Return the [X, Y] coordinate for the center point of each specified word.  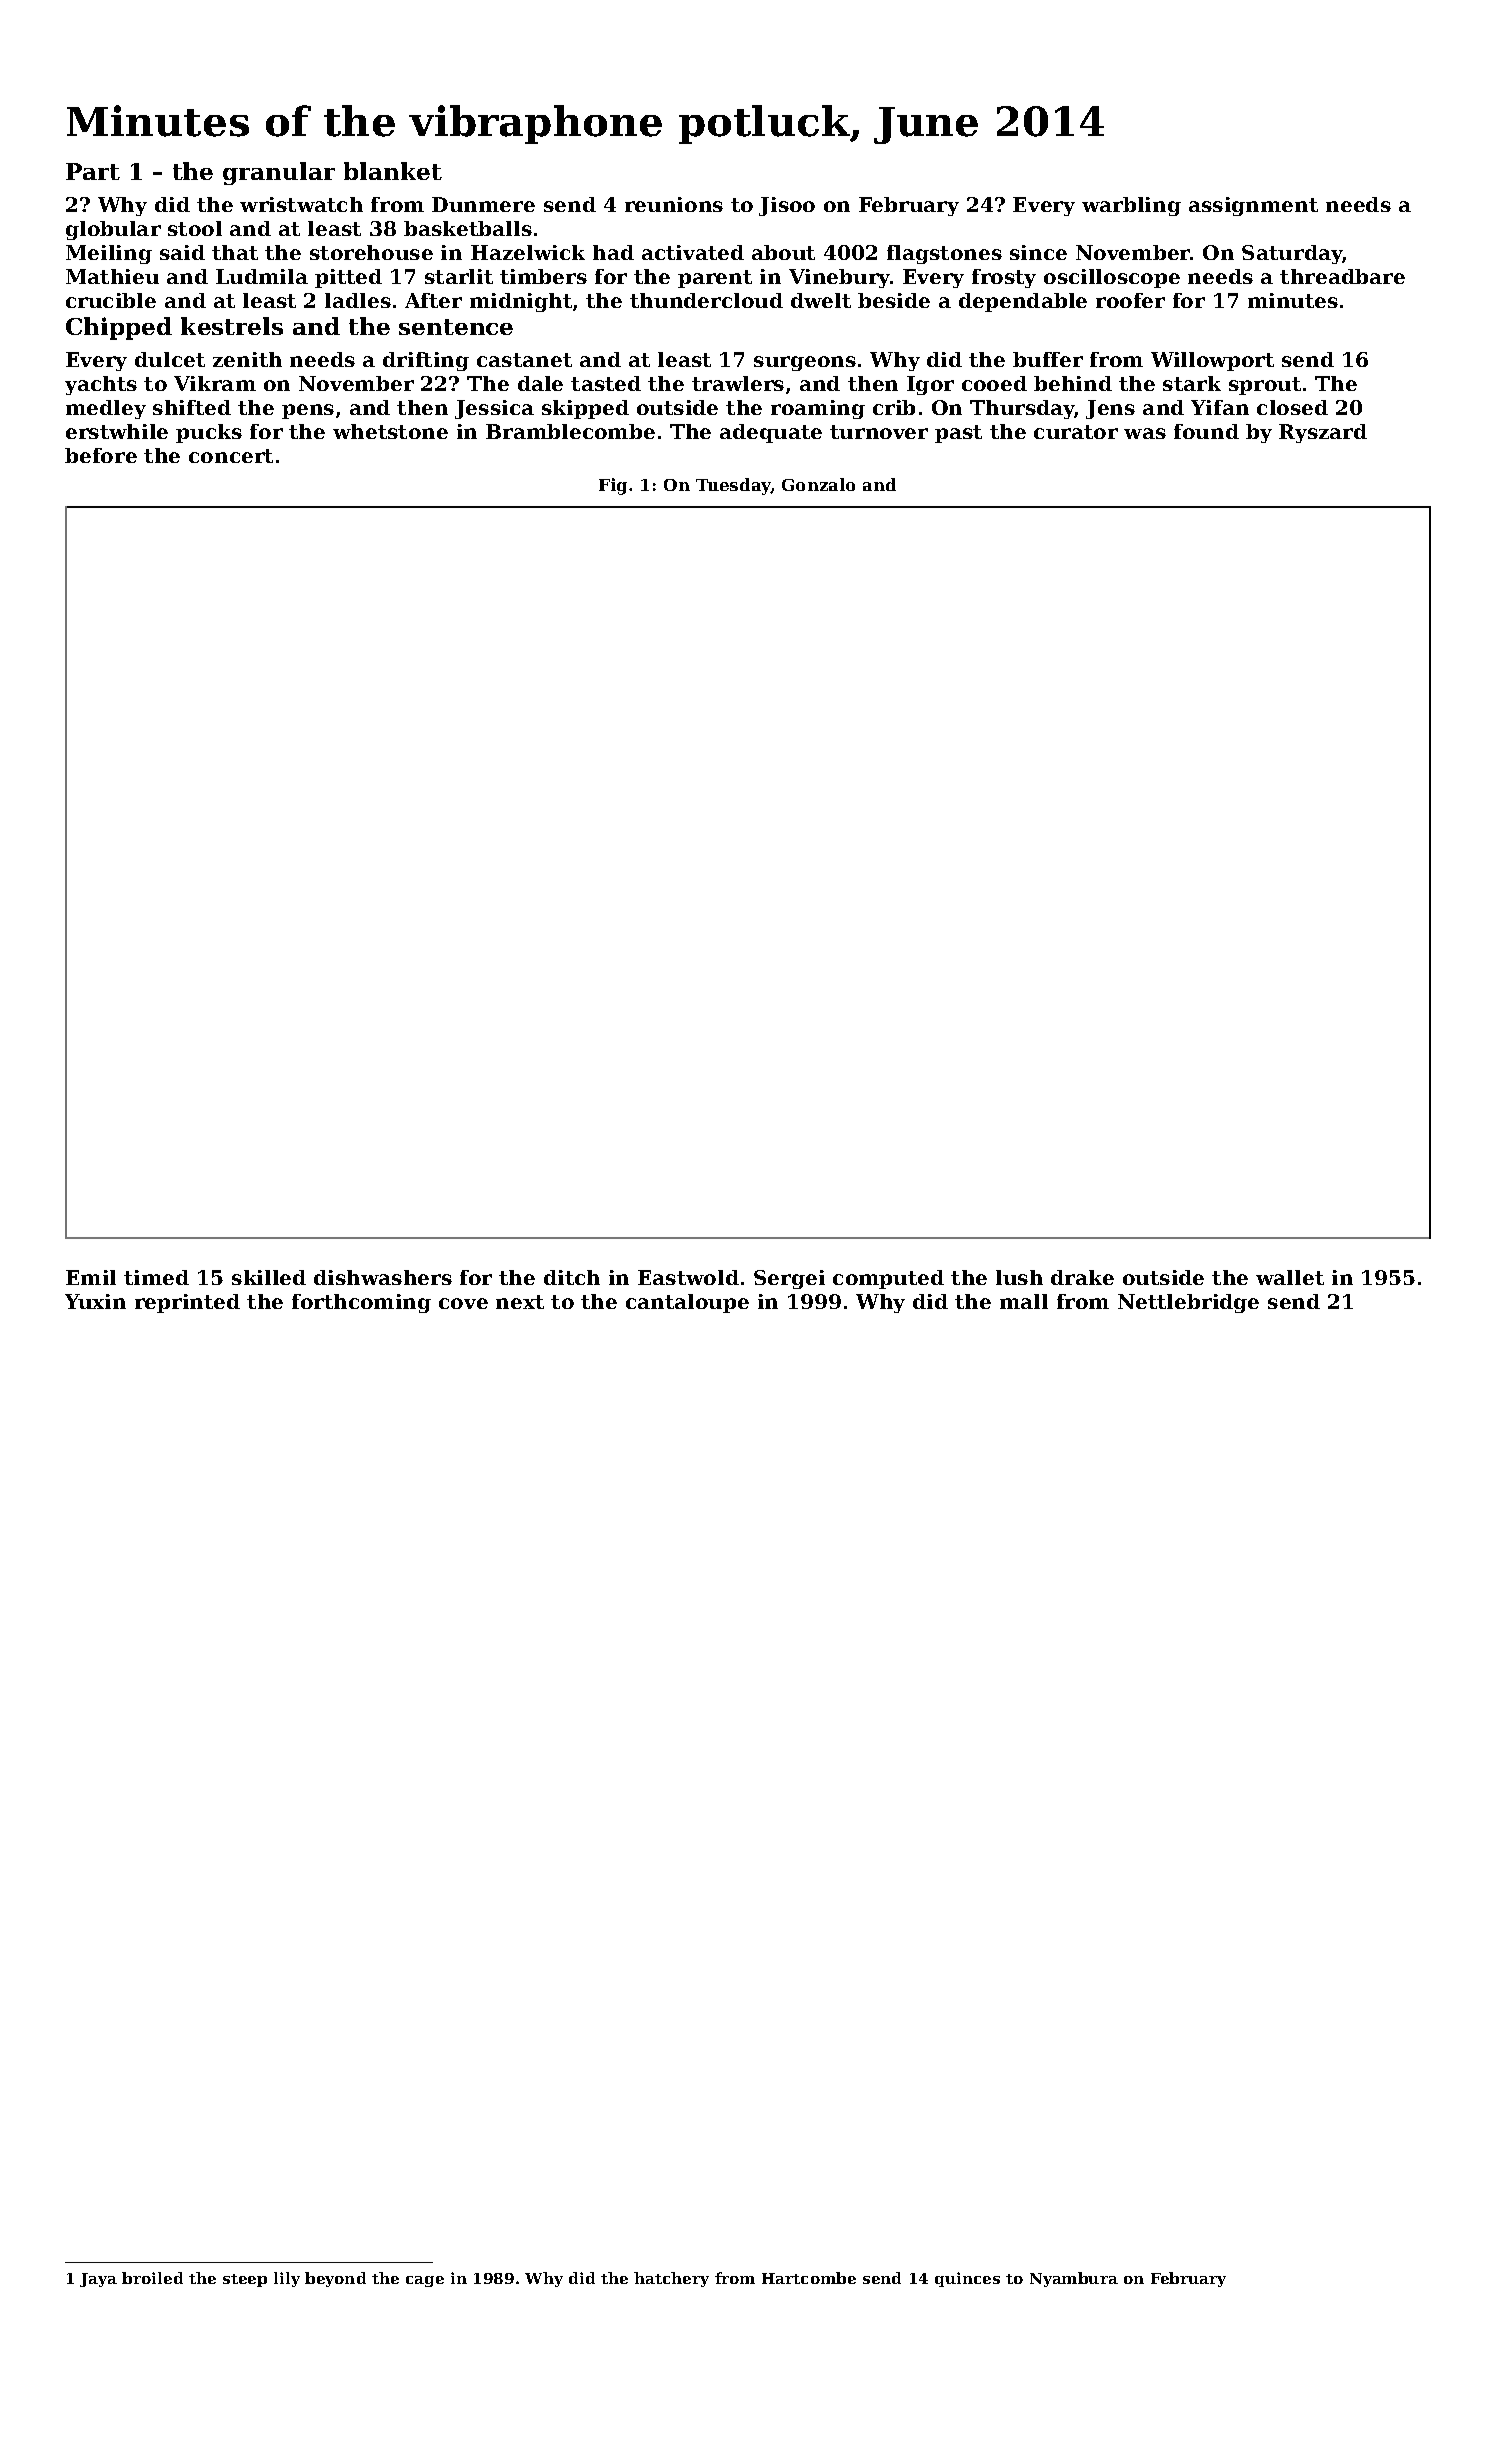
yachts [101, 385]
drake [1082, 1277]
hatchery [671, 2279]
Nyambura [1074, 2279]
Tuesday [733, 486]
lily [287, 2279]
